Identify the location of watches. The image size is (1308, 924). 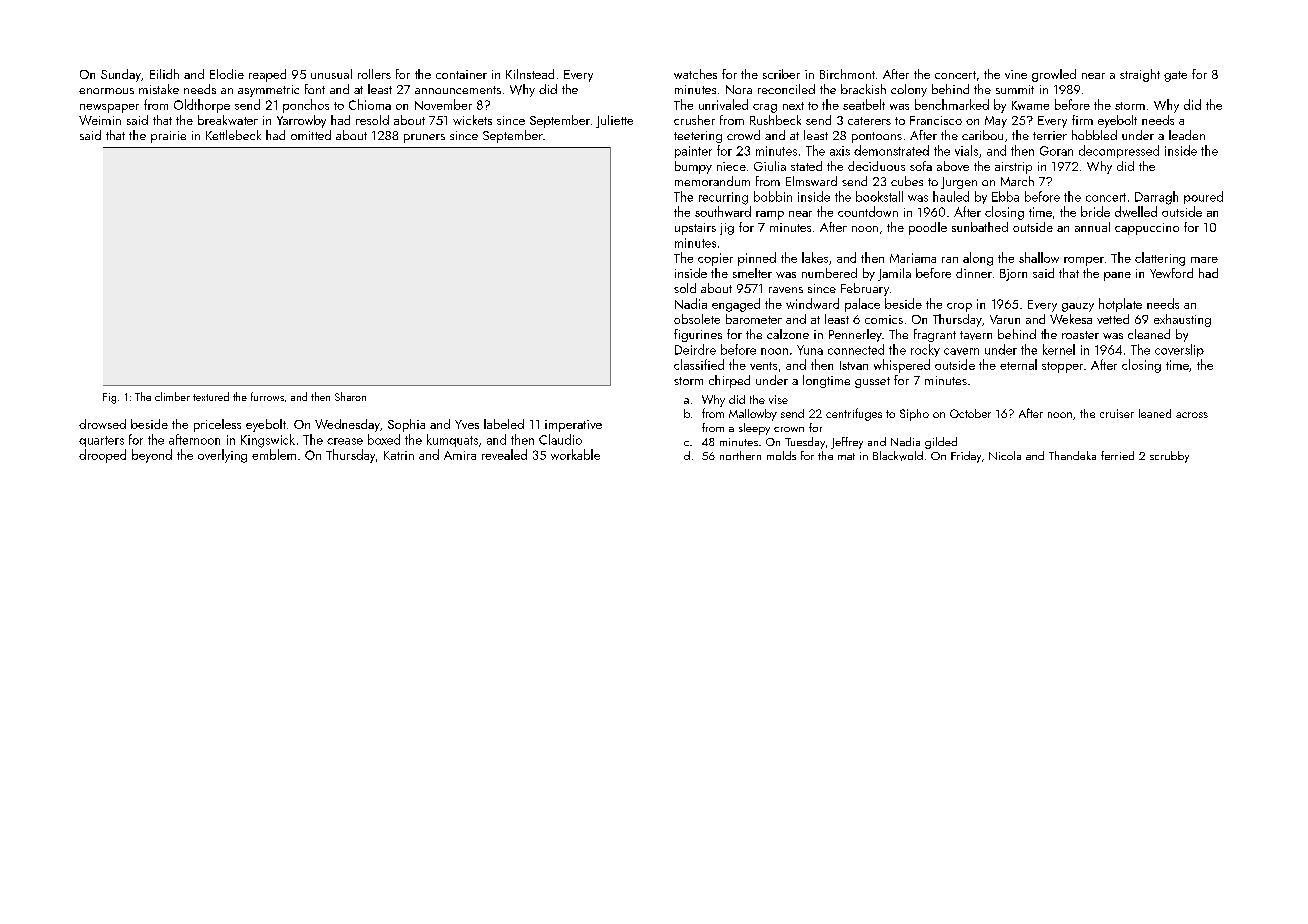
(695, 74).
